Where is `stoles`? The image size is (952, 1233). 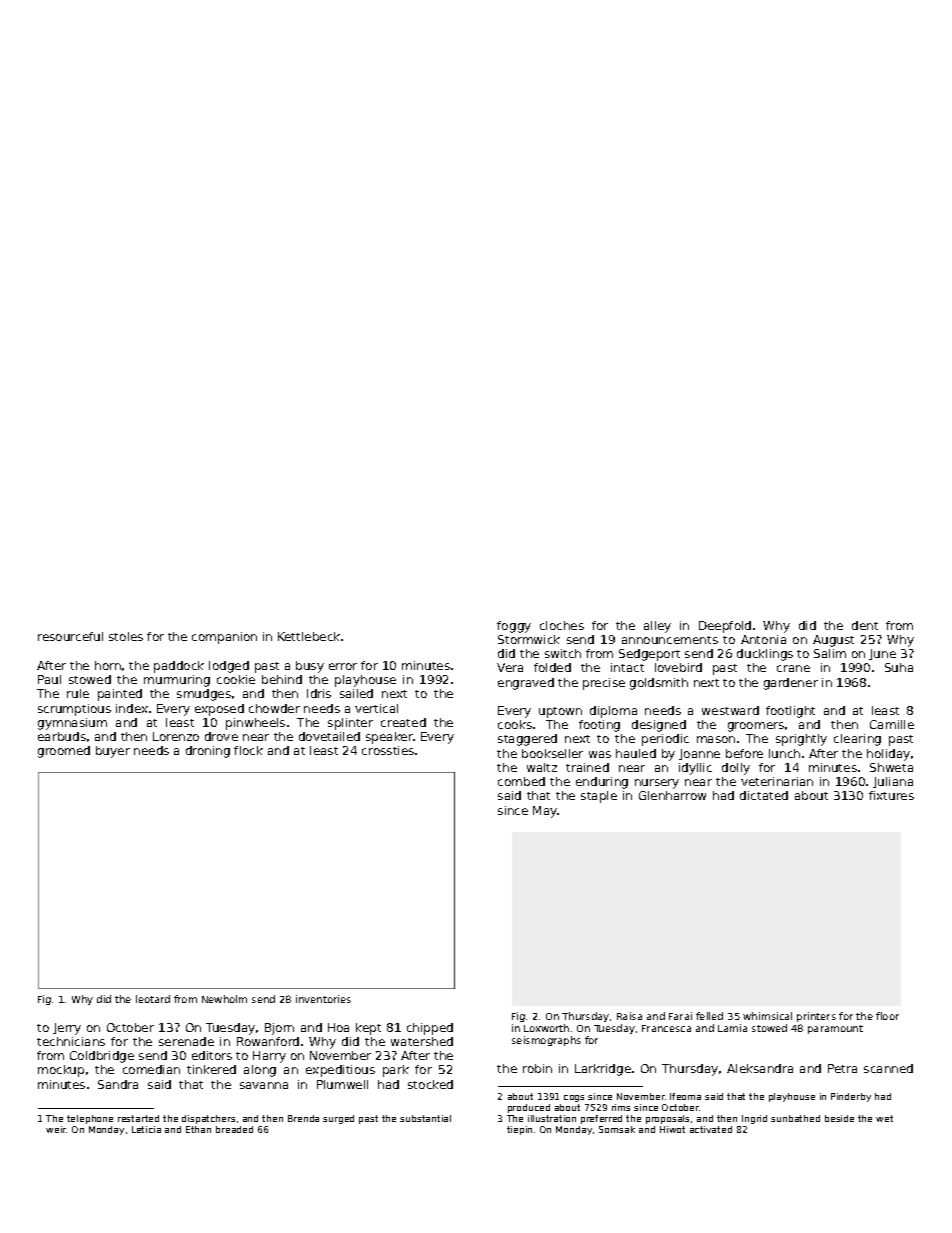 stoles is located at coordinates (126, 636).
